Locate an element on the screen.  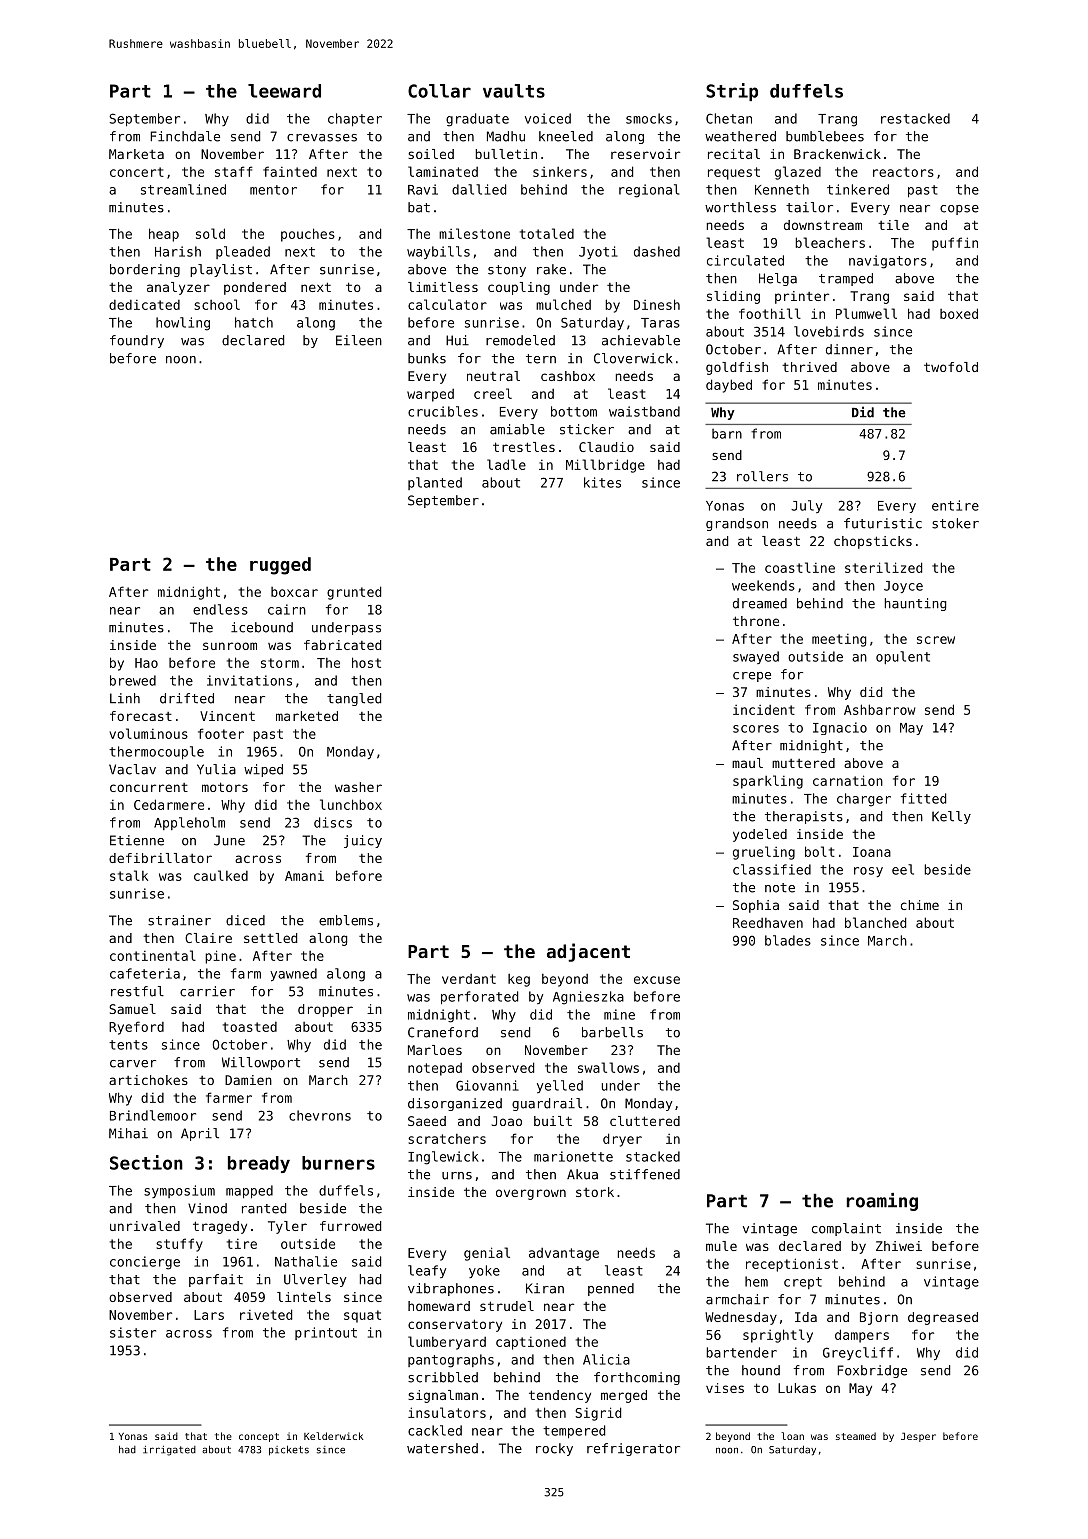
chime is located at coordinates (920, 905).
